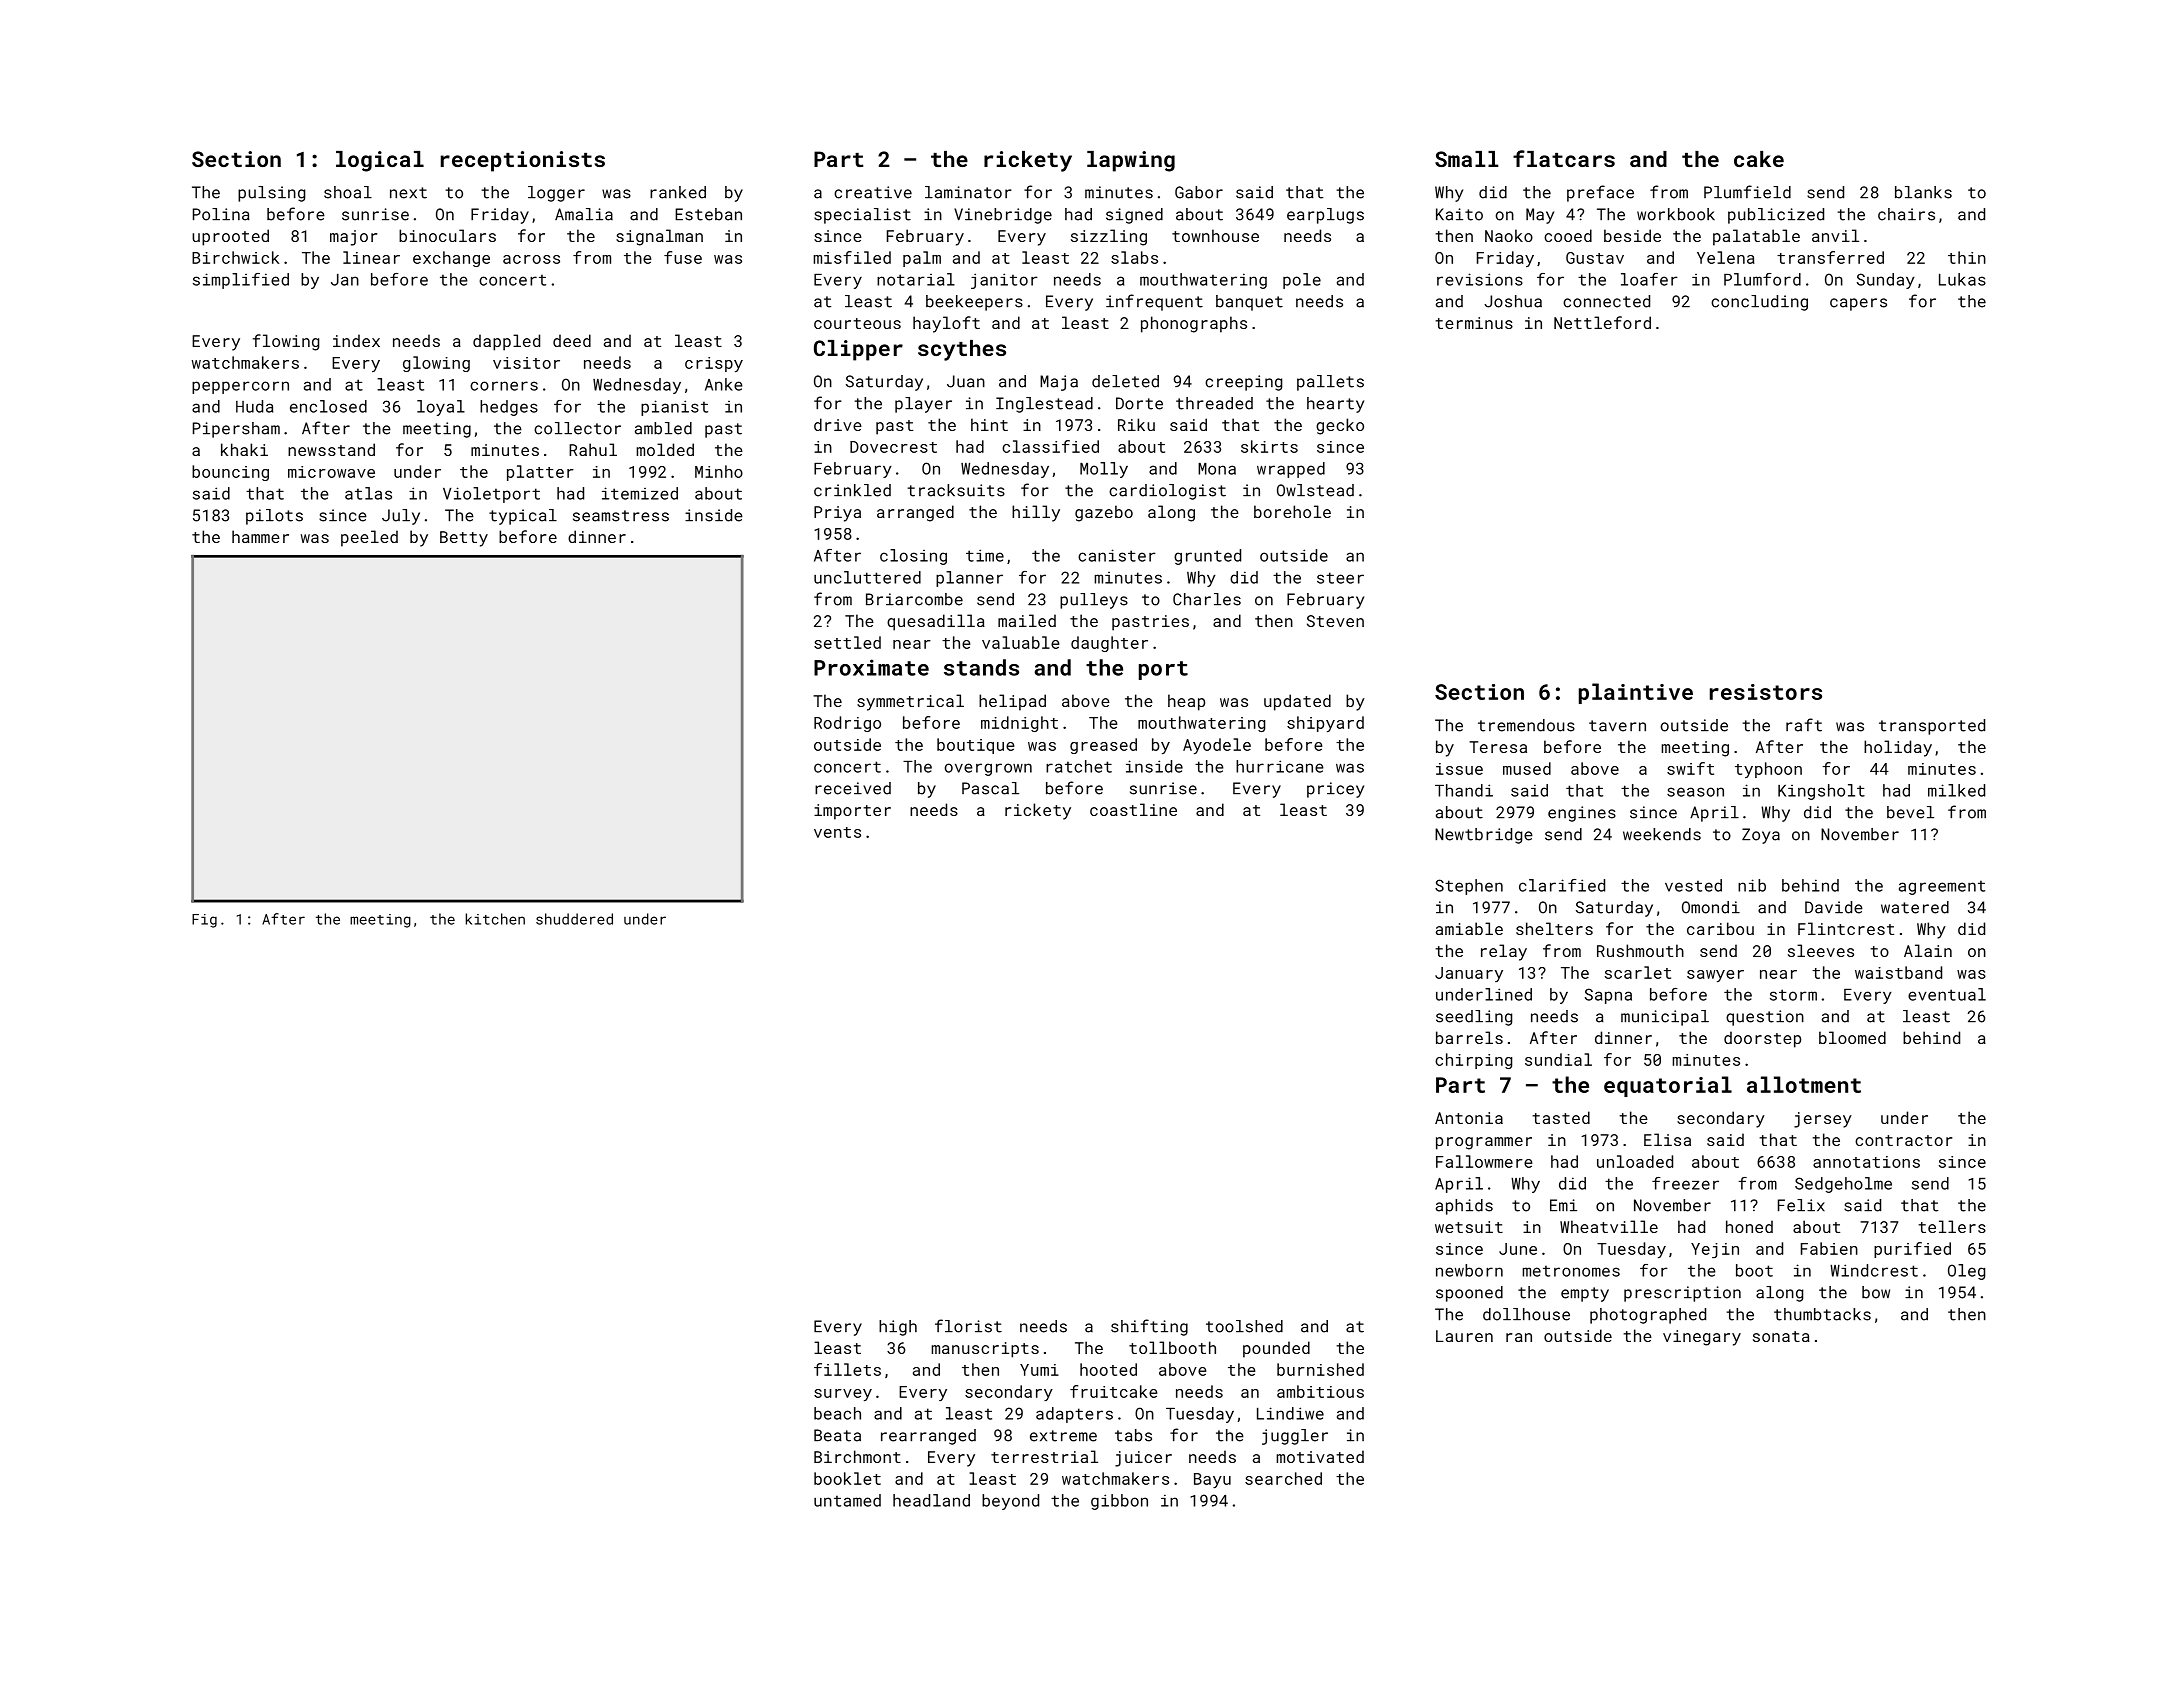 This image has width=2178, height=1683. Describe the element at coordinates (523, 161) in the image. I see `receptionists` at that location.
